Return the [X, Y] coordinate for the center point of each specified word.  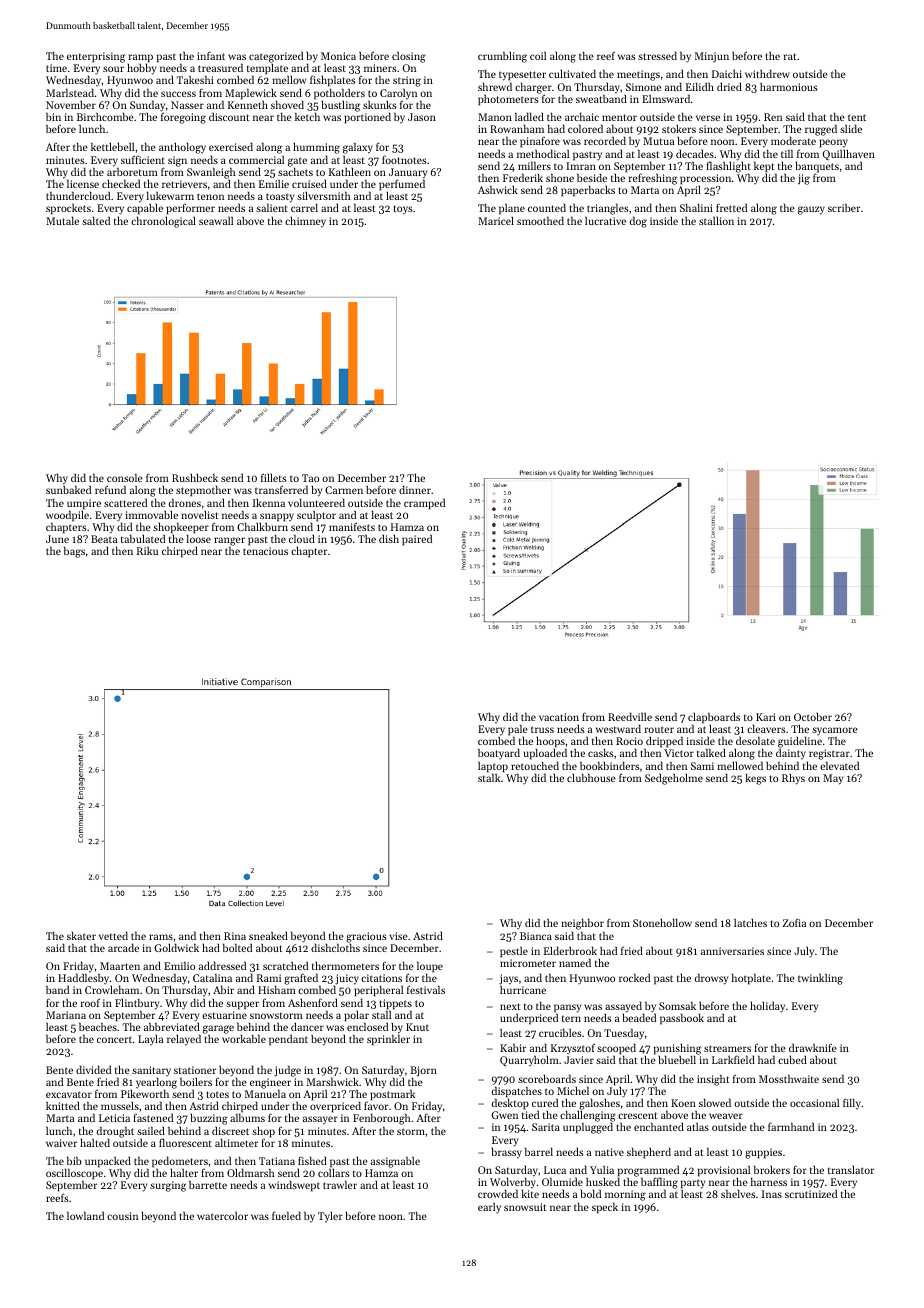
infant [211, 55]
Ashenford [313, 1002]
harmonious [789, 87]
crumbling [502, 57]
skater [81, 935]
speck [605, 1208]
